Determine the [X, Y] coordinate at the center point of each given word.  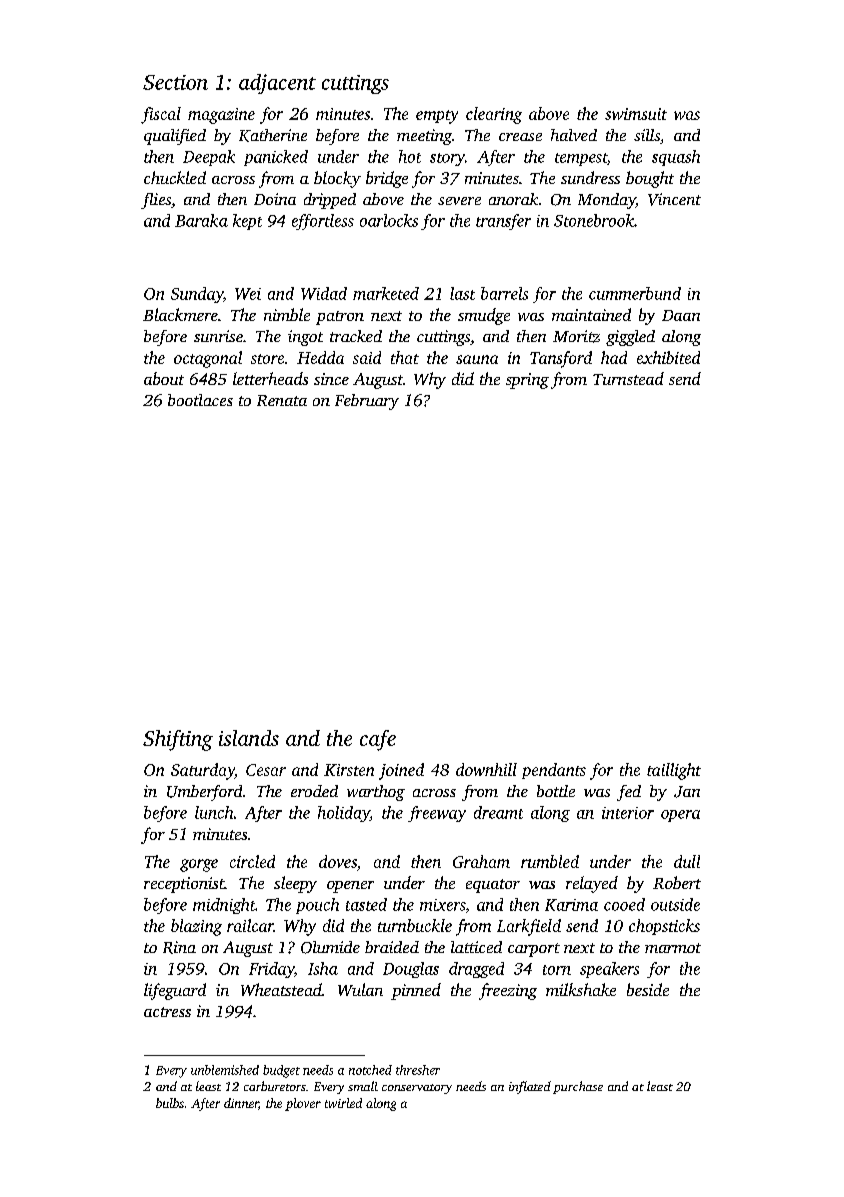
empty [437, 117]
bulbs [170, 1103]
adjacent [277, 84]
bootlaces [200, 400]
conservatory [417, 1089]
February [367, 402]
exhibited [668, 357]
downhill [486, 769]
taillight [674, 771]
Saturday [203, 771]
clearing [494, 115]
